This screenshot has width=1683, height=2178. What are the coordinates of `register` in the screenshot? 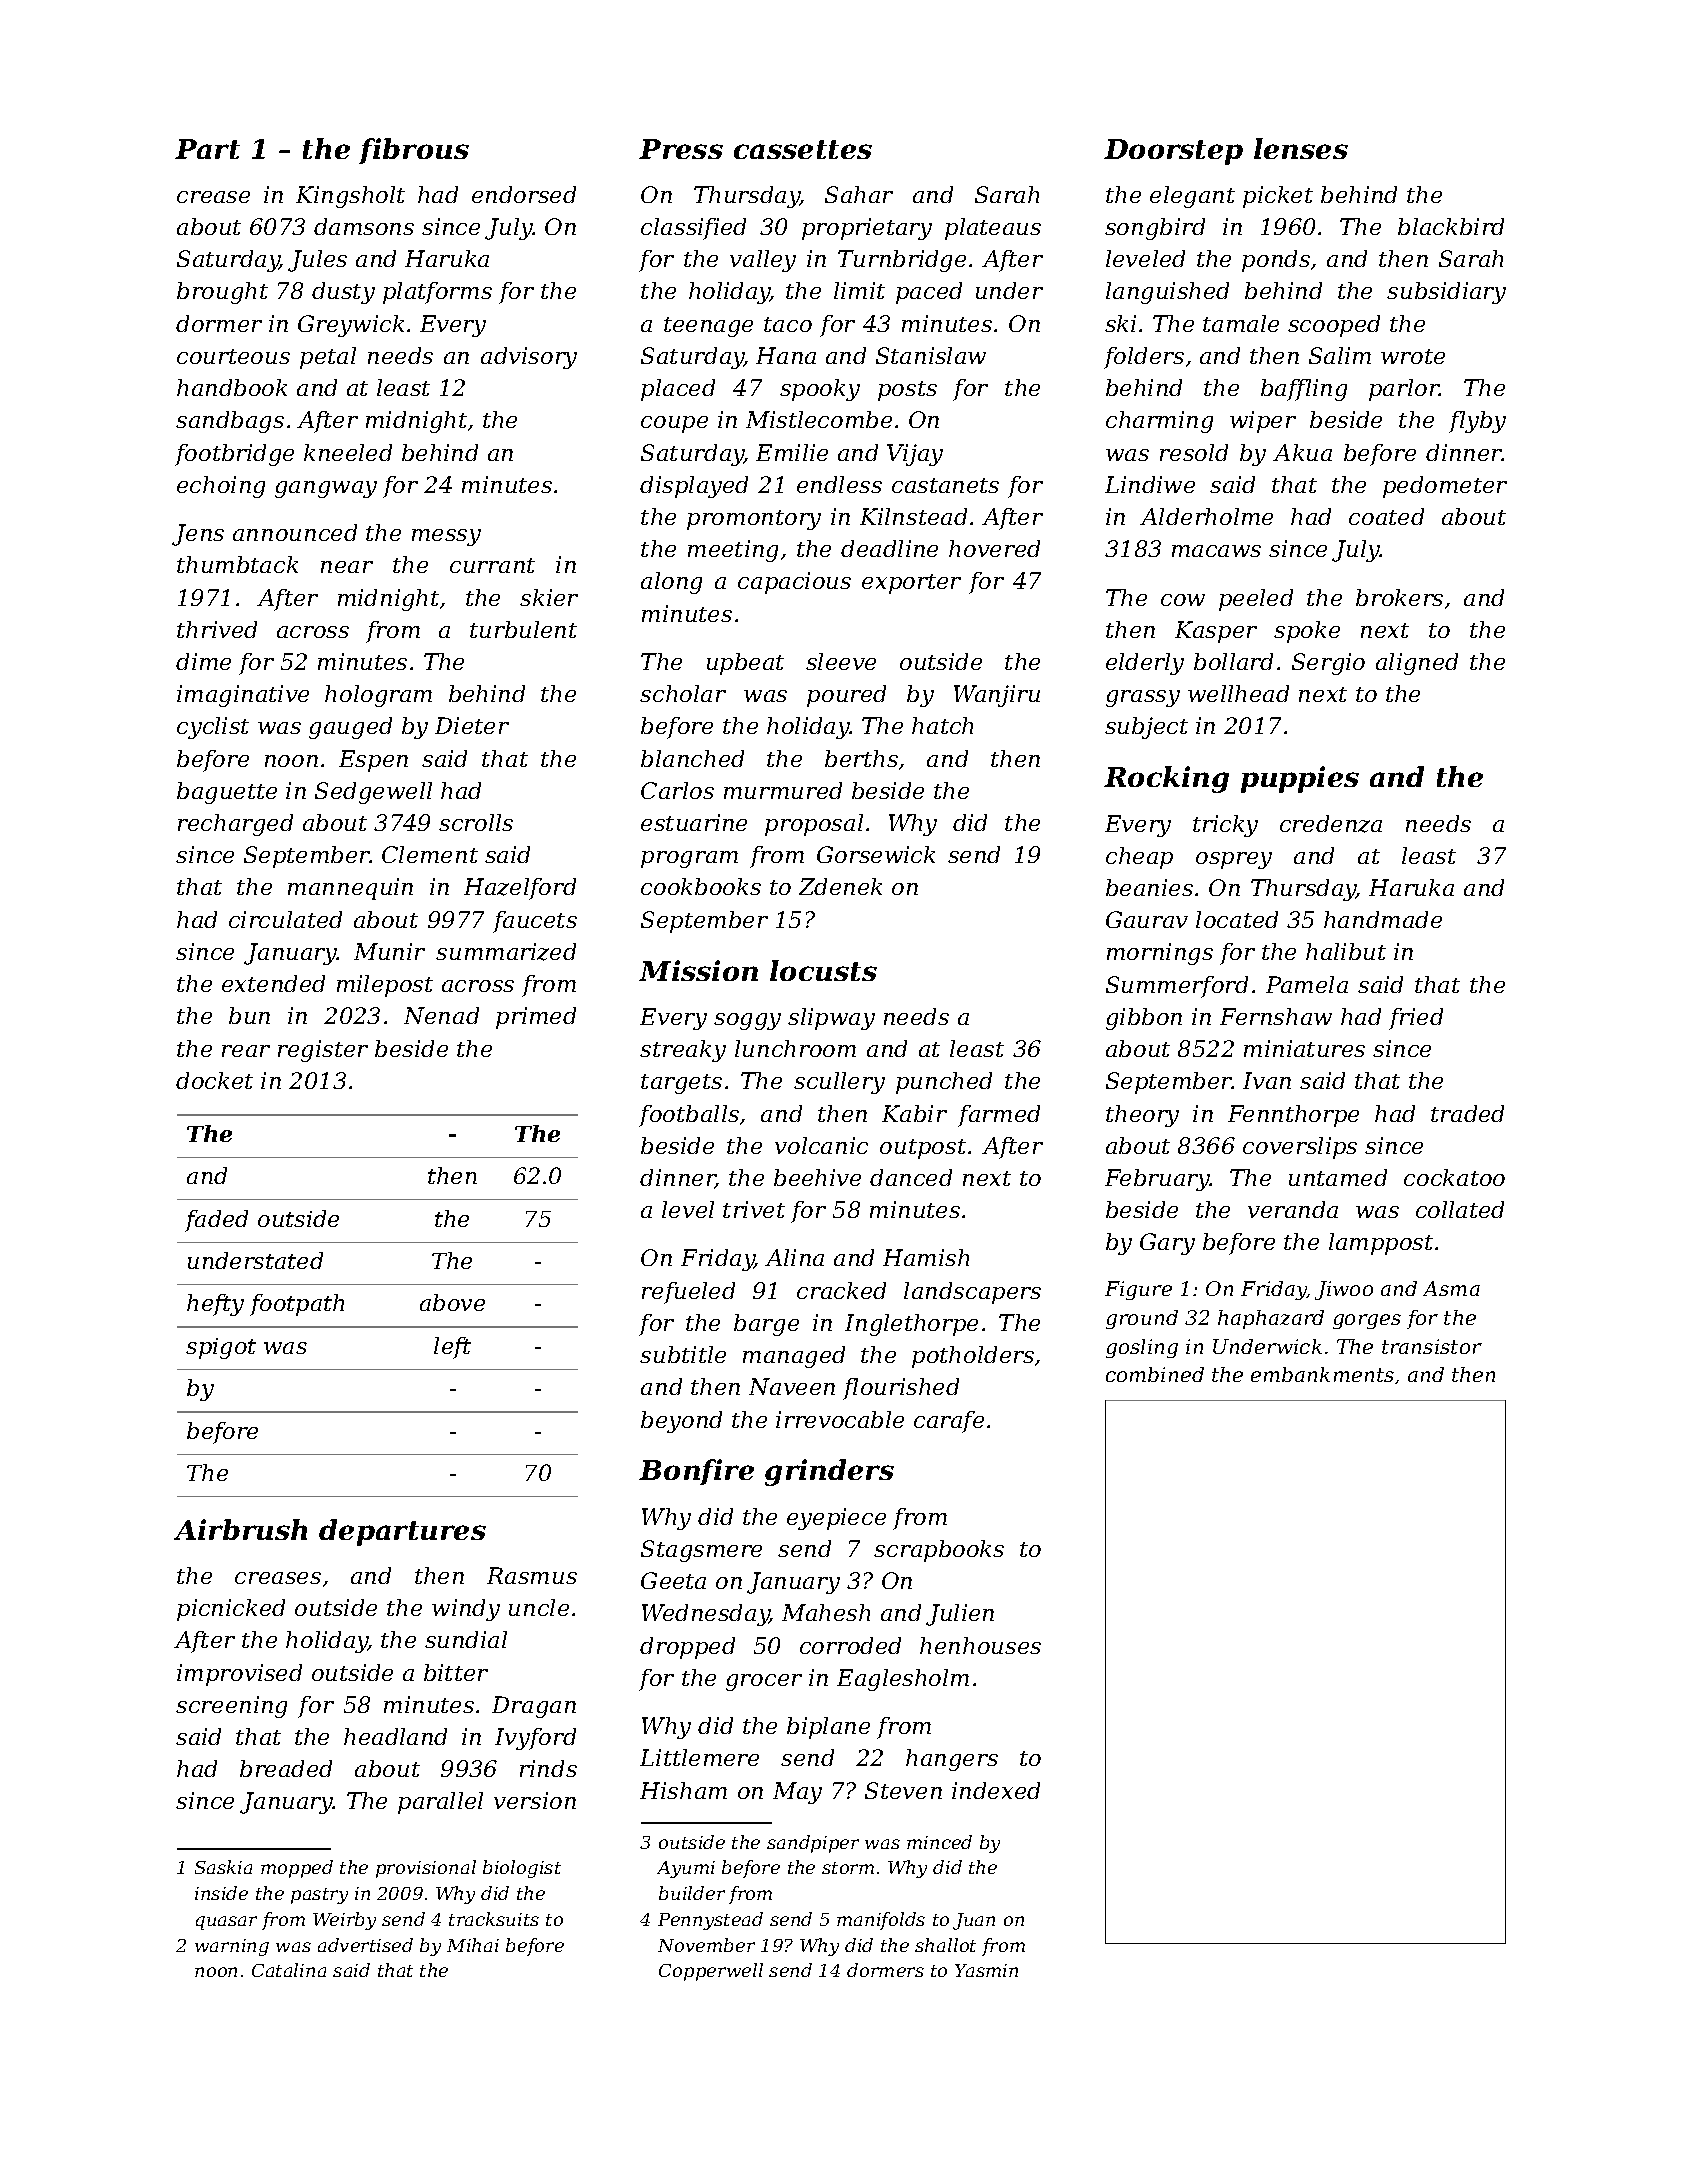 It's located at (323, 1051).
